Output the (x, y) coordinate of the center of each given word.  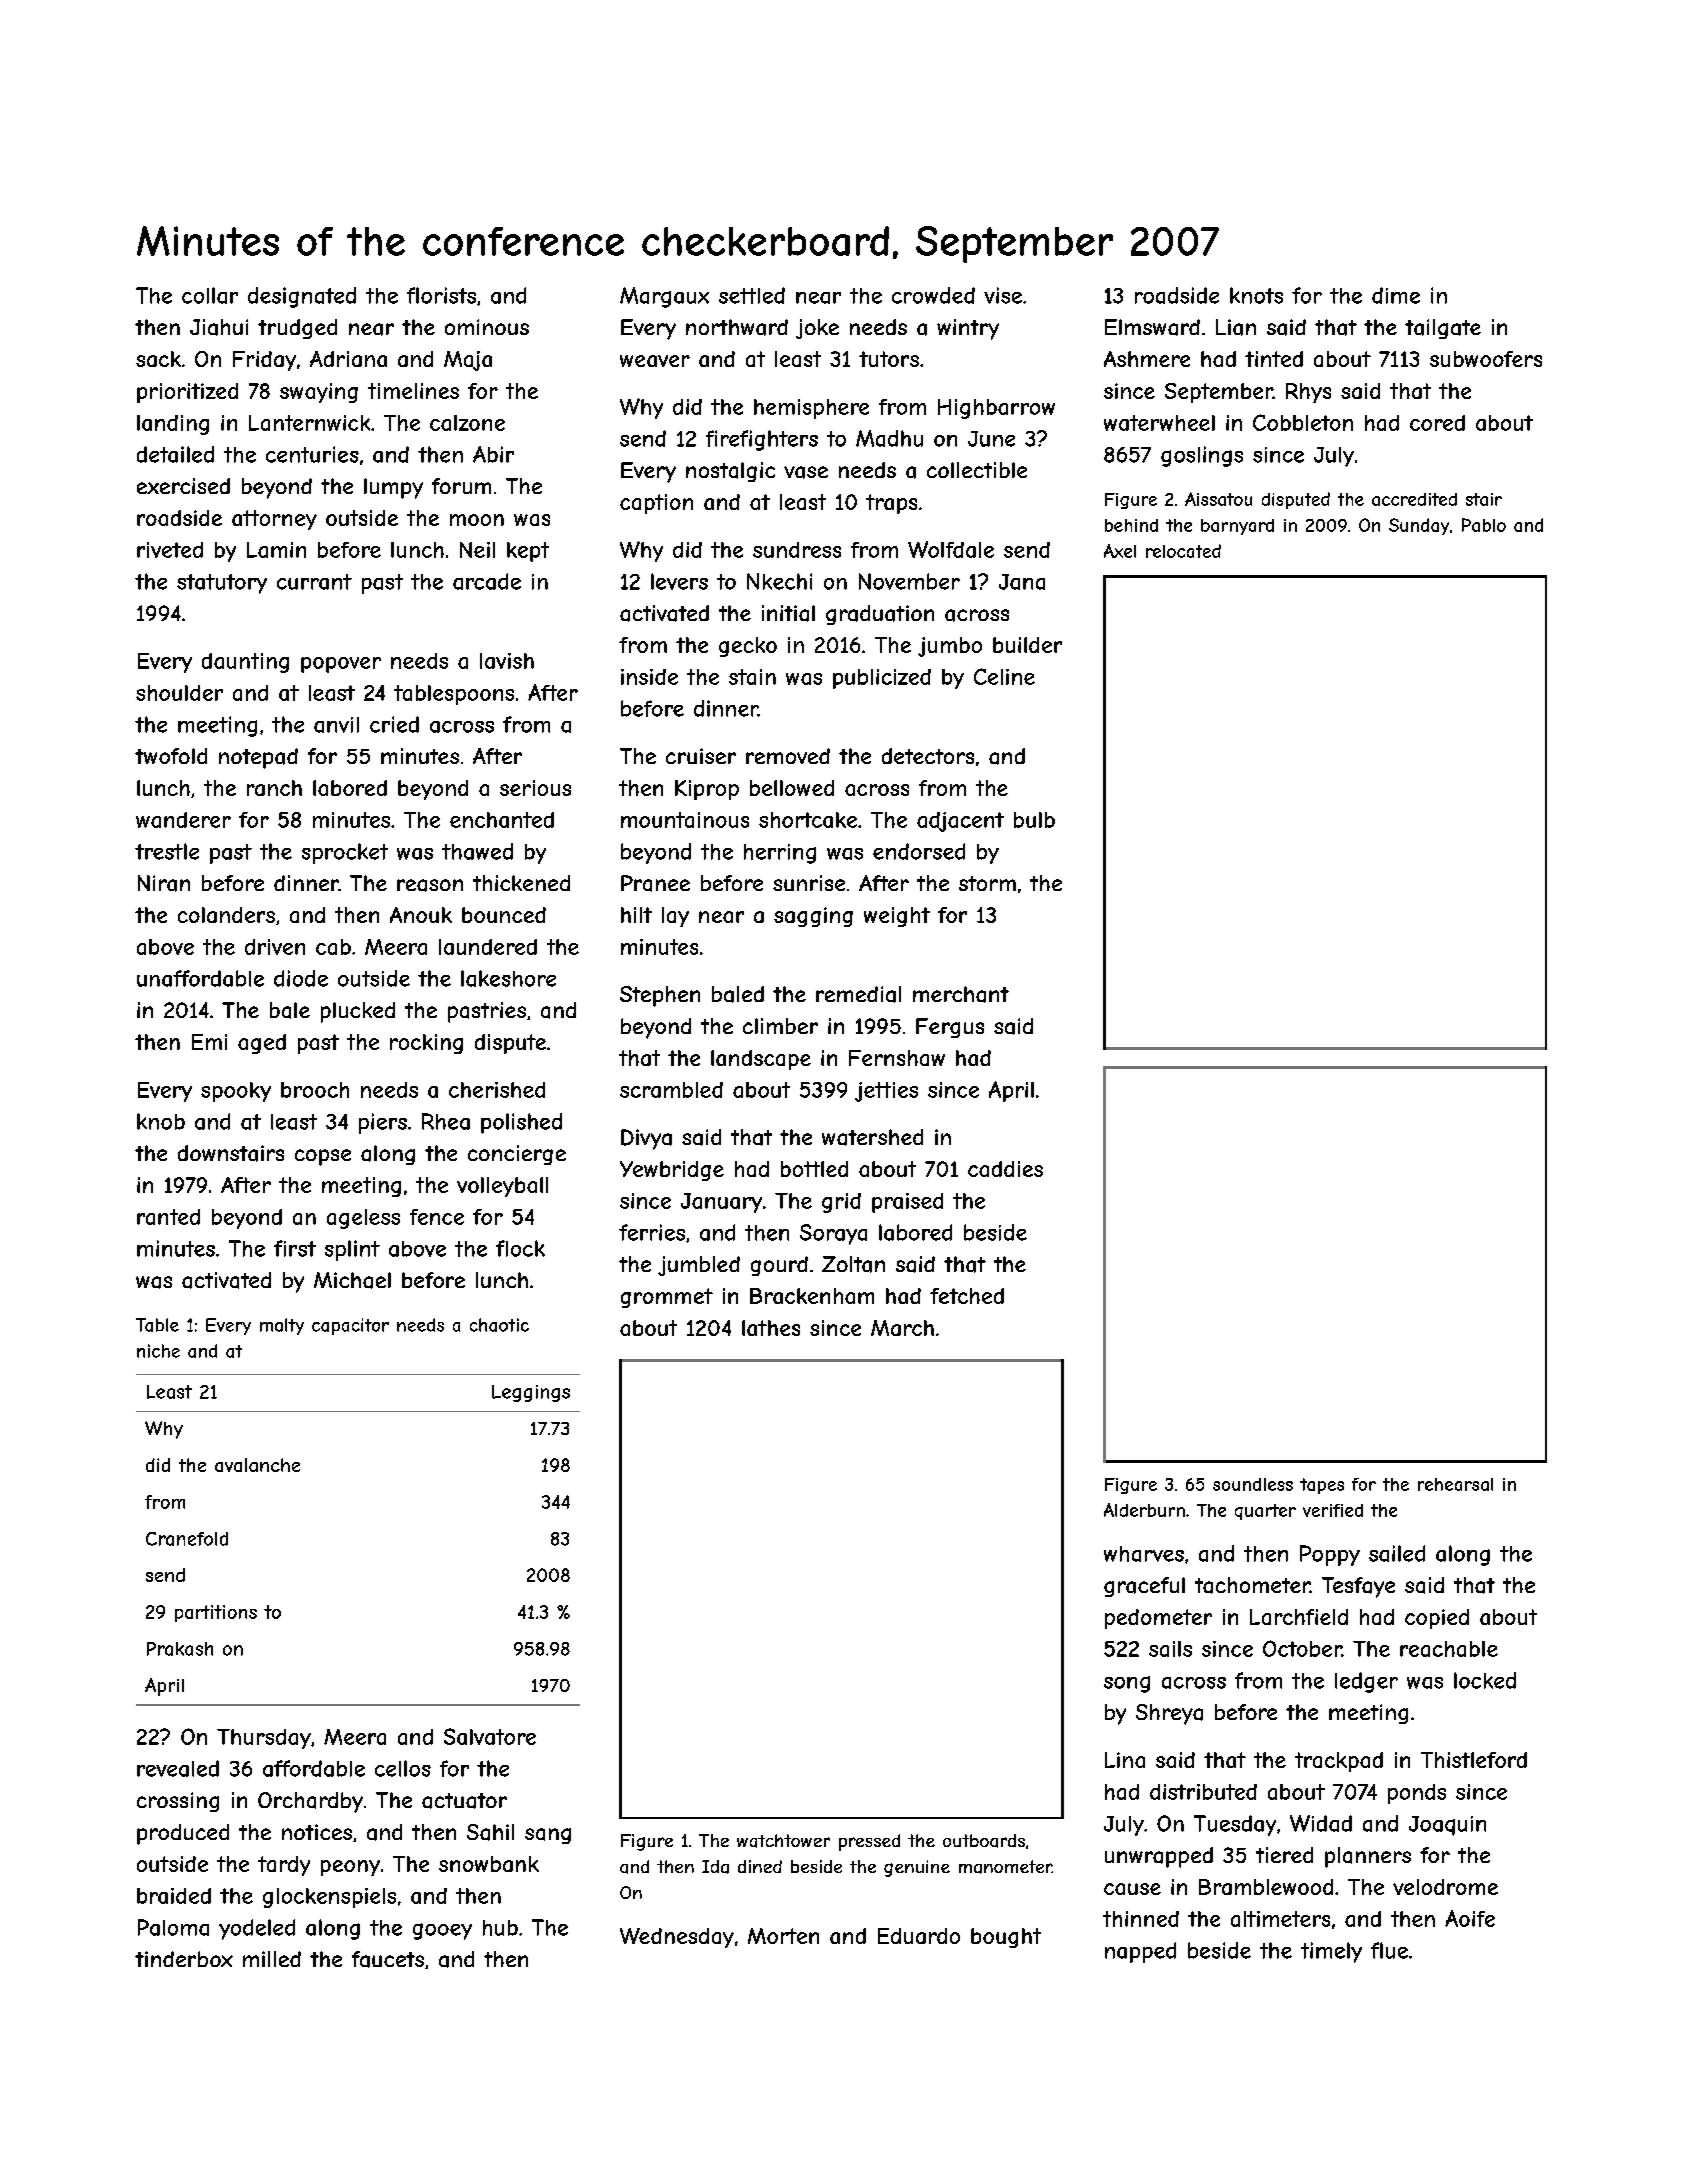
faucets (388, 1959)
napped (1140, 1952)
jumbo (950, 647)
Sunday (1419, 526)
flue (1389, 1950)
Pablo (1484, 525)
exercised (183, 486)
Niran (164, 883)
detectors (928, 756)
